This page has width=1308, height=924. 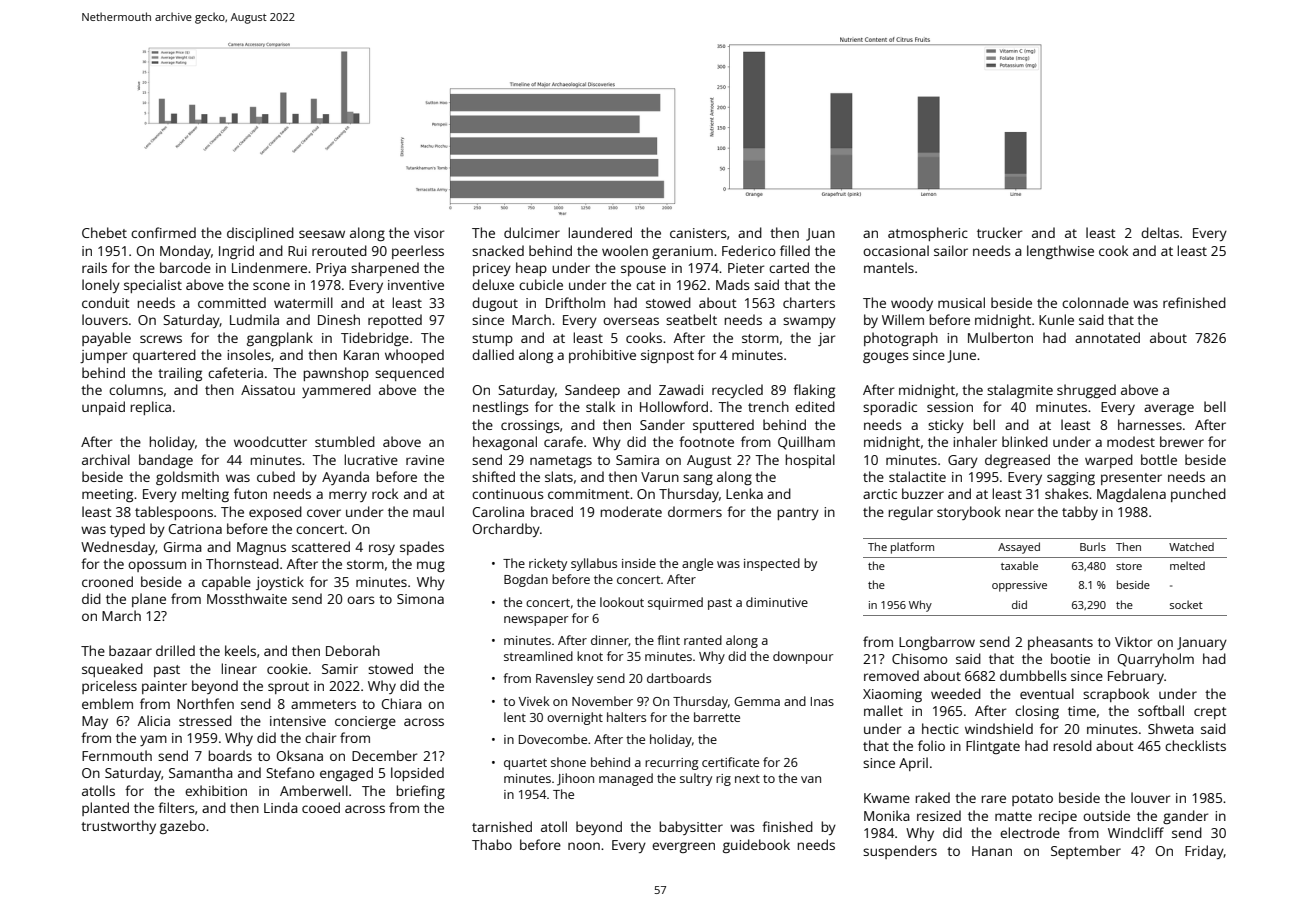 What do you see at coordinates (107, 703) in the page?
I see `emblem` at bounding box center [107, 703].
